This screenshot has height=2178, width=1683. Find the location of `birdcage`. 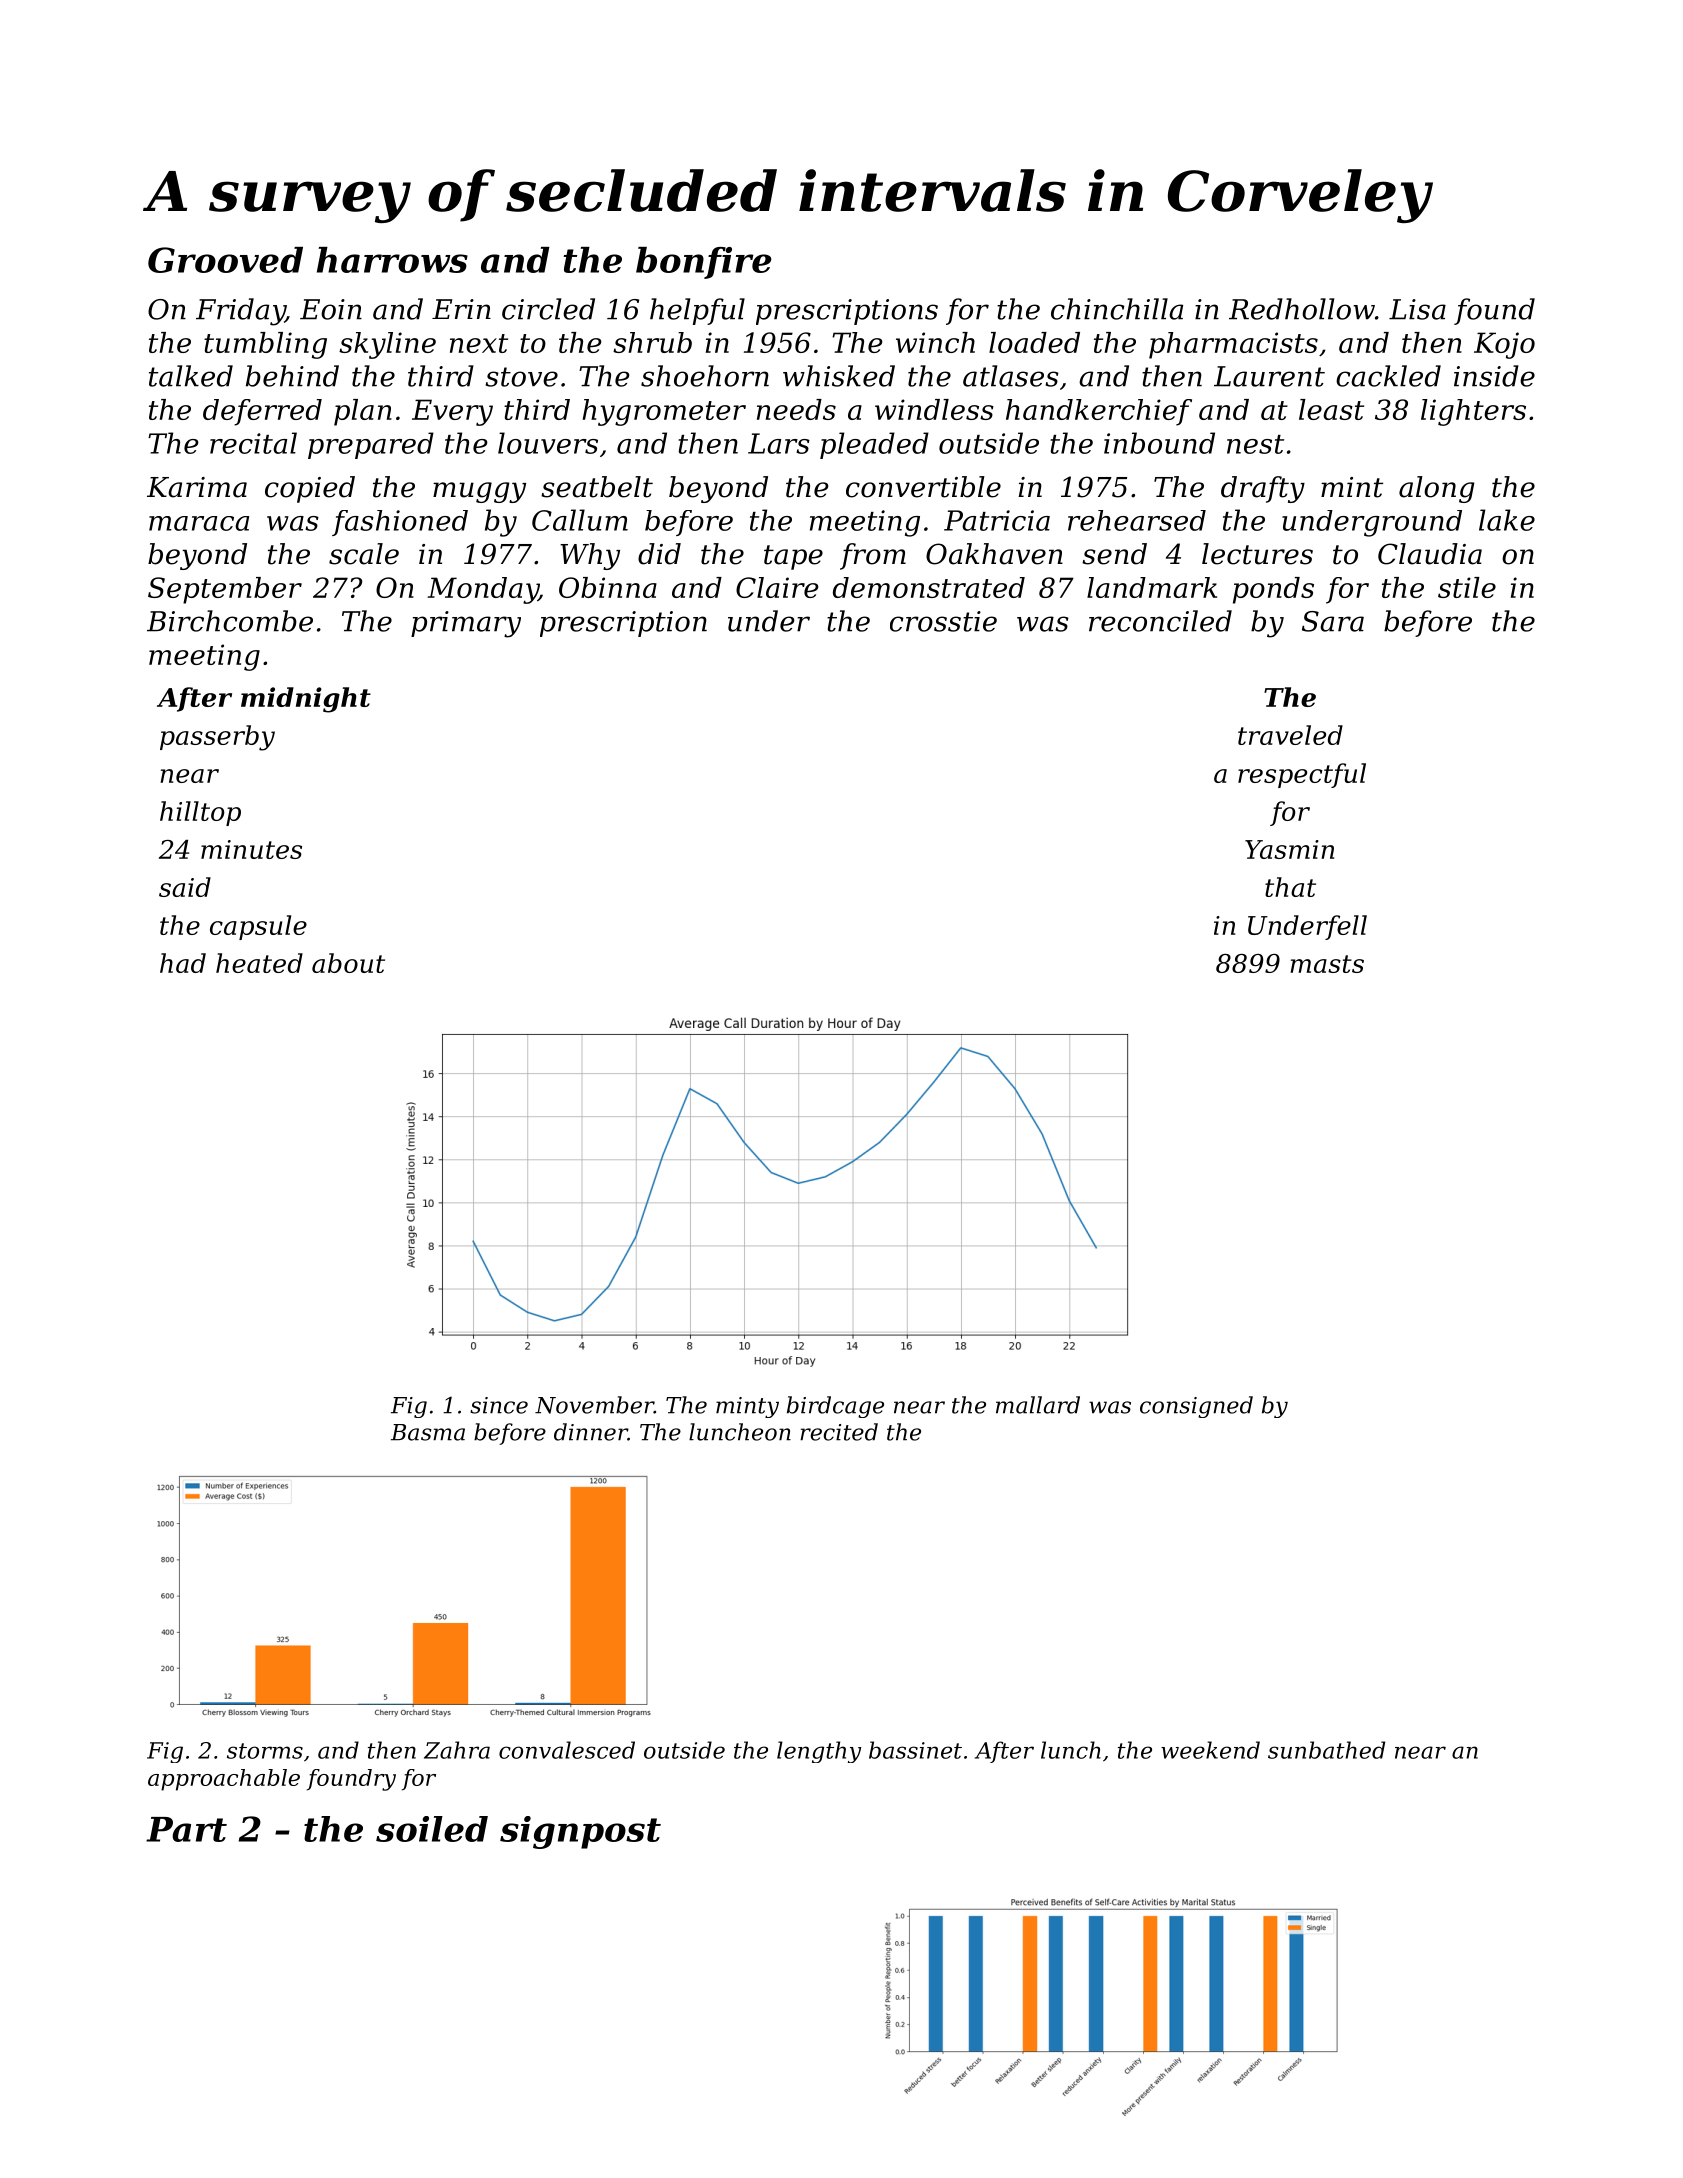

birdcage is located at coordinates (835, 1407).
